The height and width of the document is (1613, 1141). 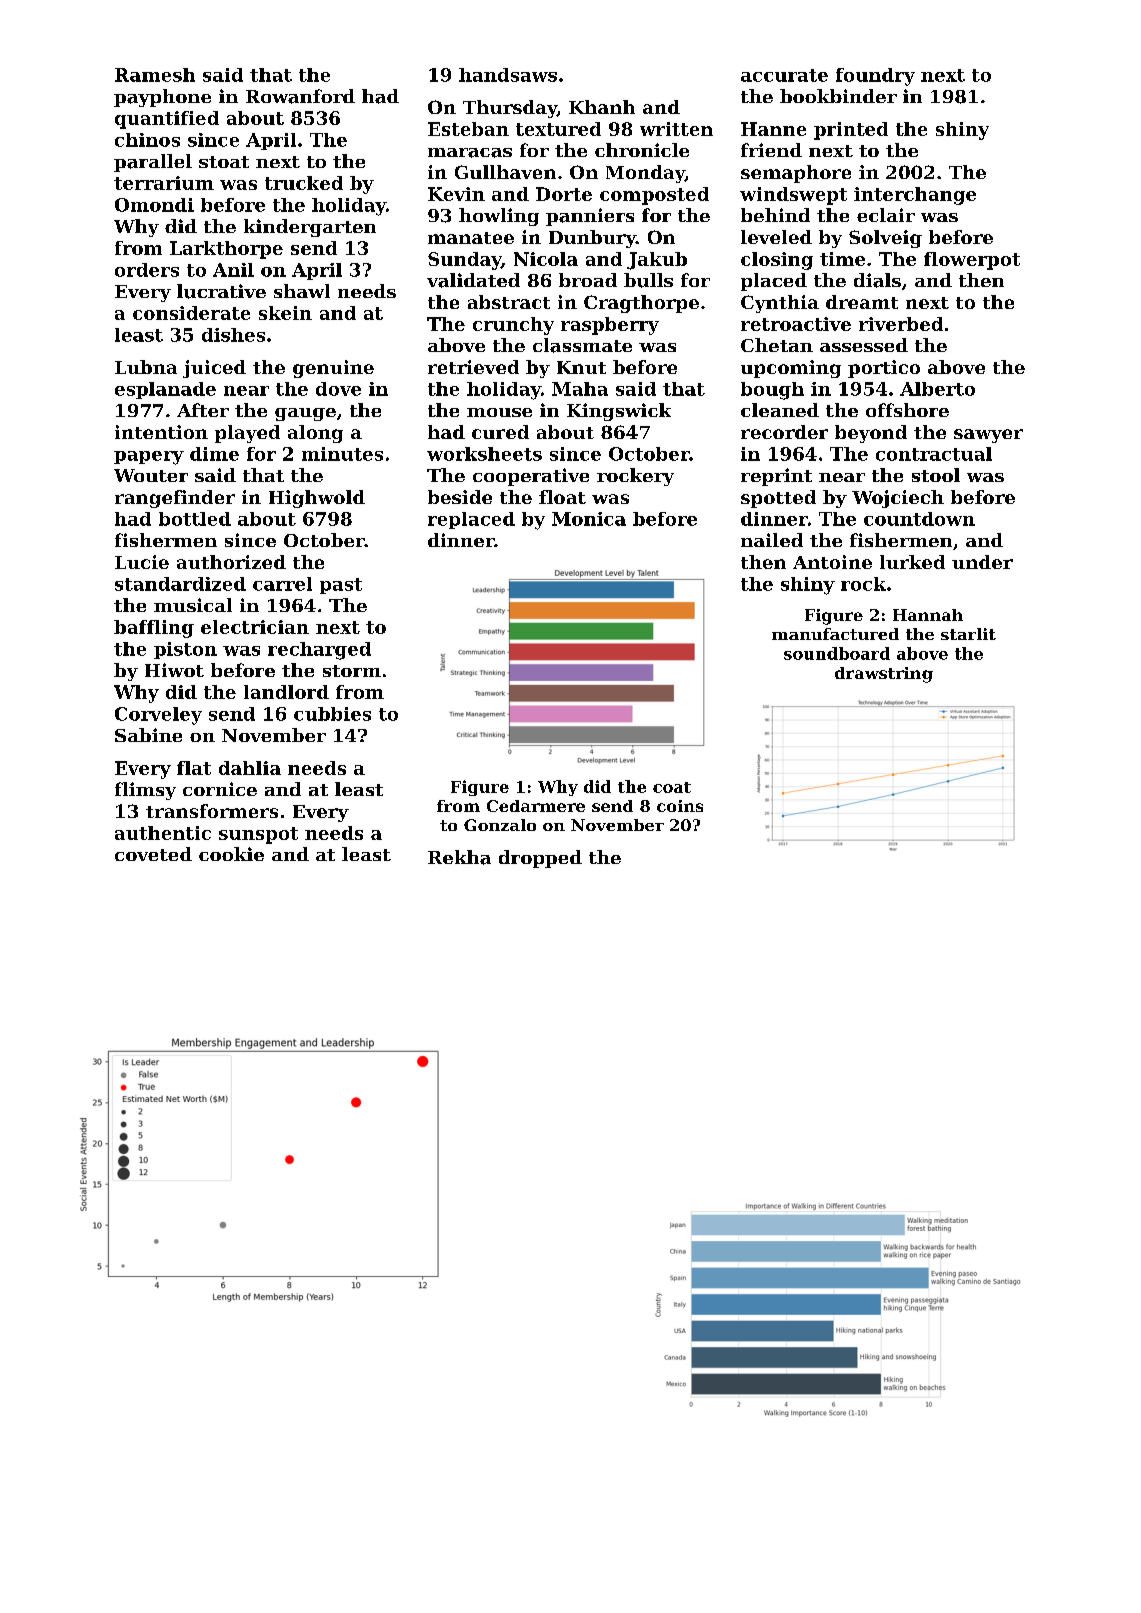 What do you see at coordinates (153, 854) in the document?
I see `coveted` at bounding box center [153, 854].
